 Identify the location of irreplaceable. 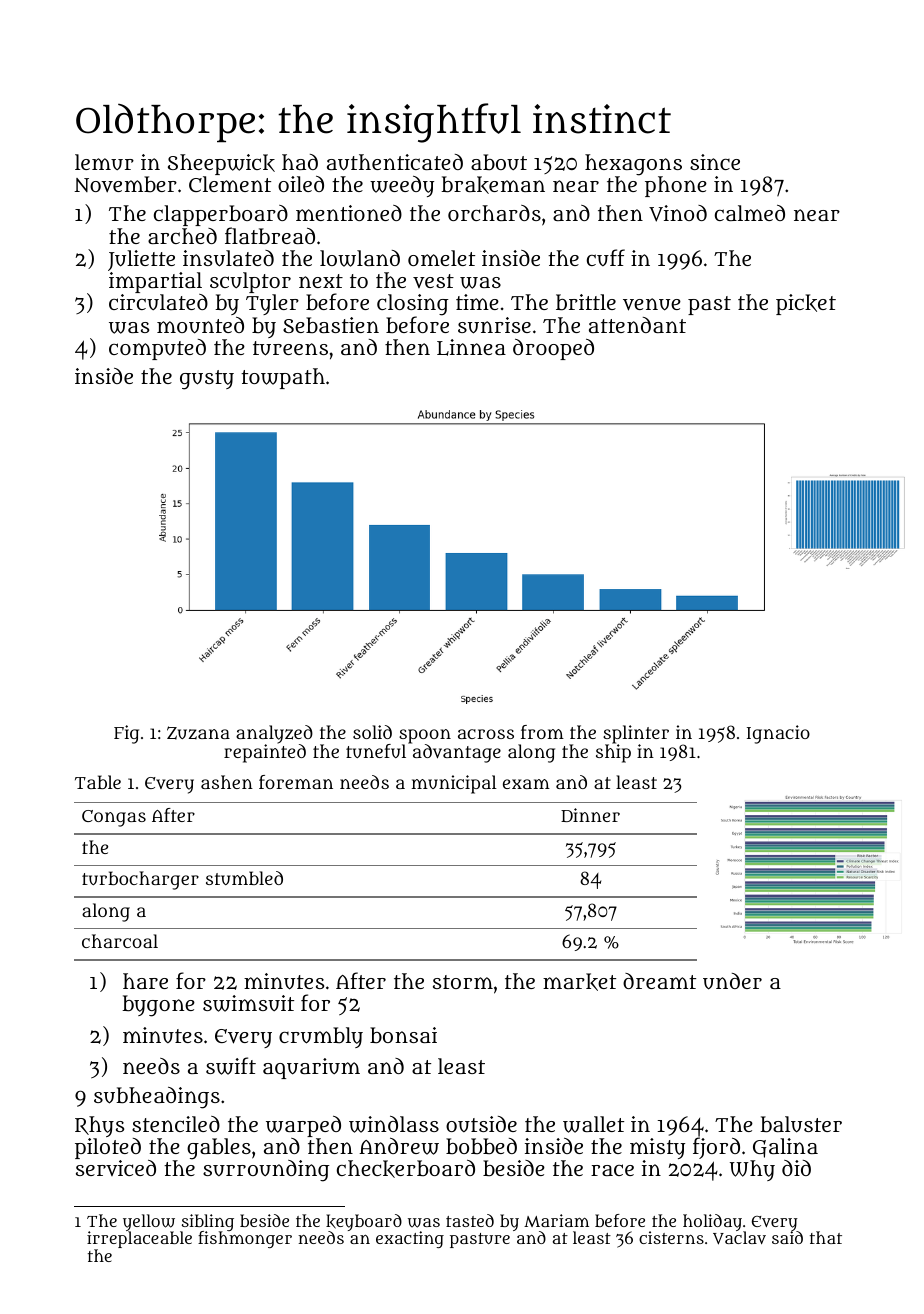
(139, 1241).
